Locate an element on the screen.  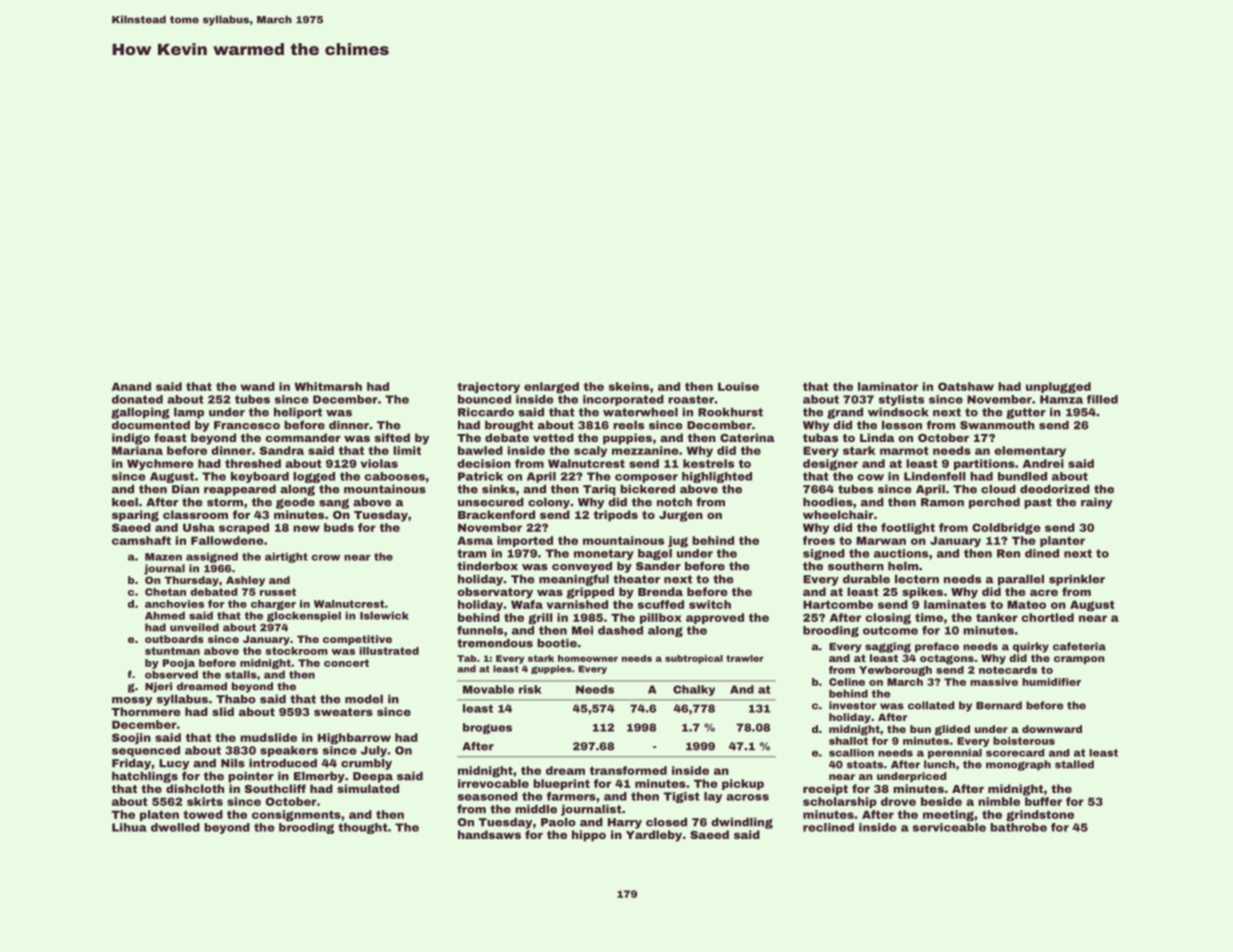
brought is located at coordinates (509, 426).
